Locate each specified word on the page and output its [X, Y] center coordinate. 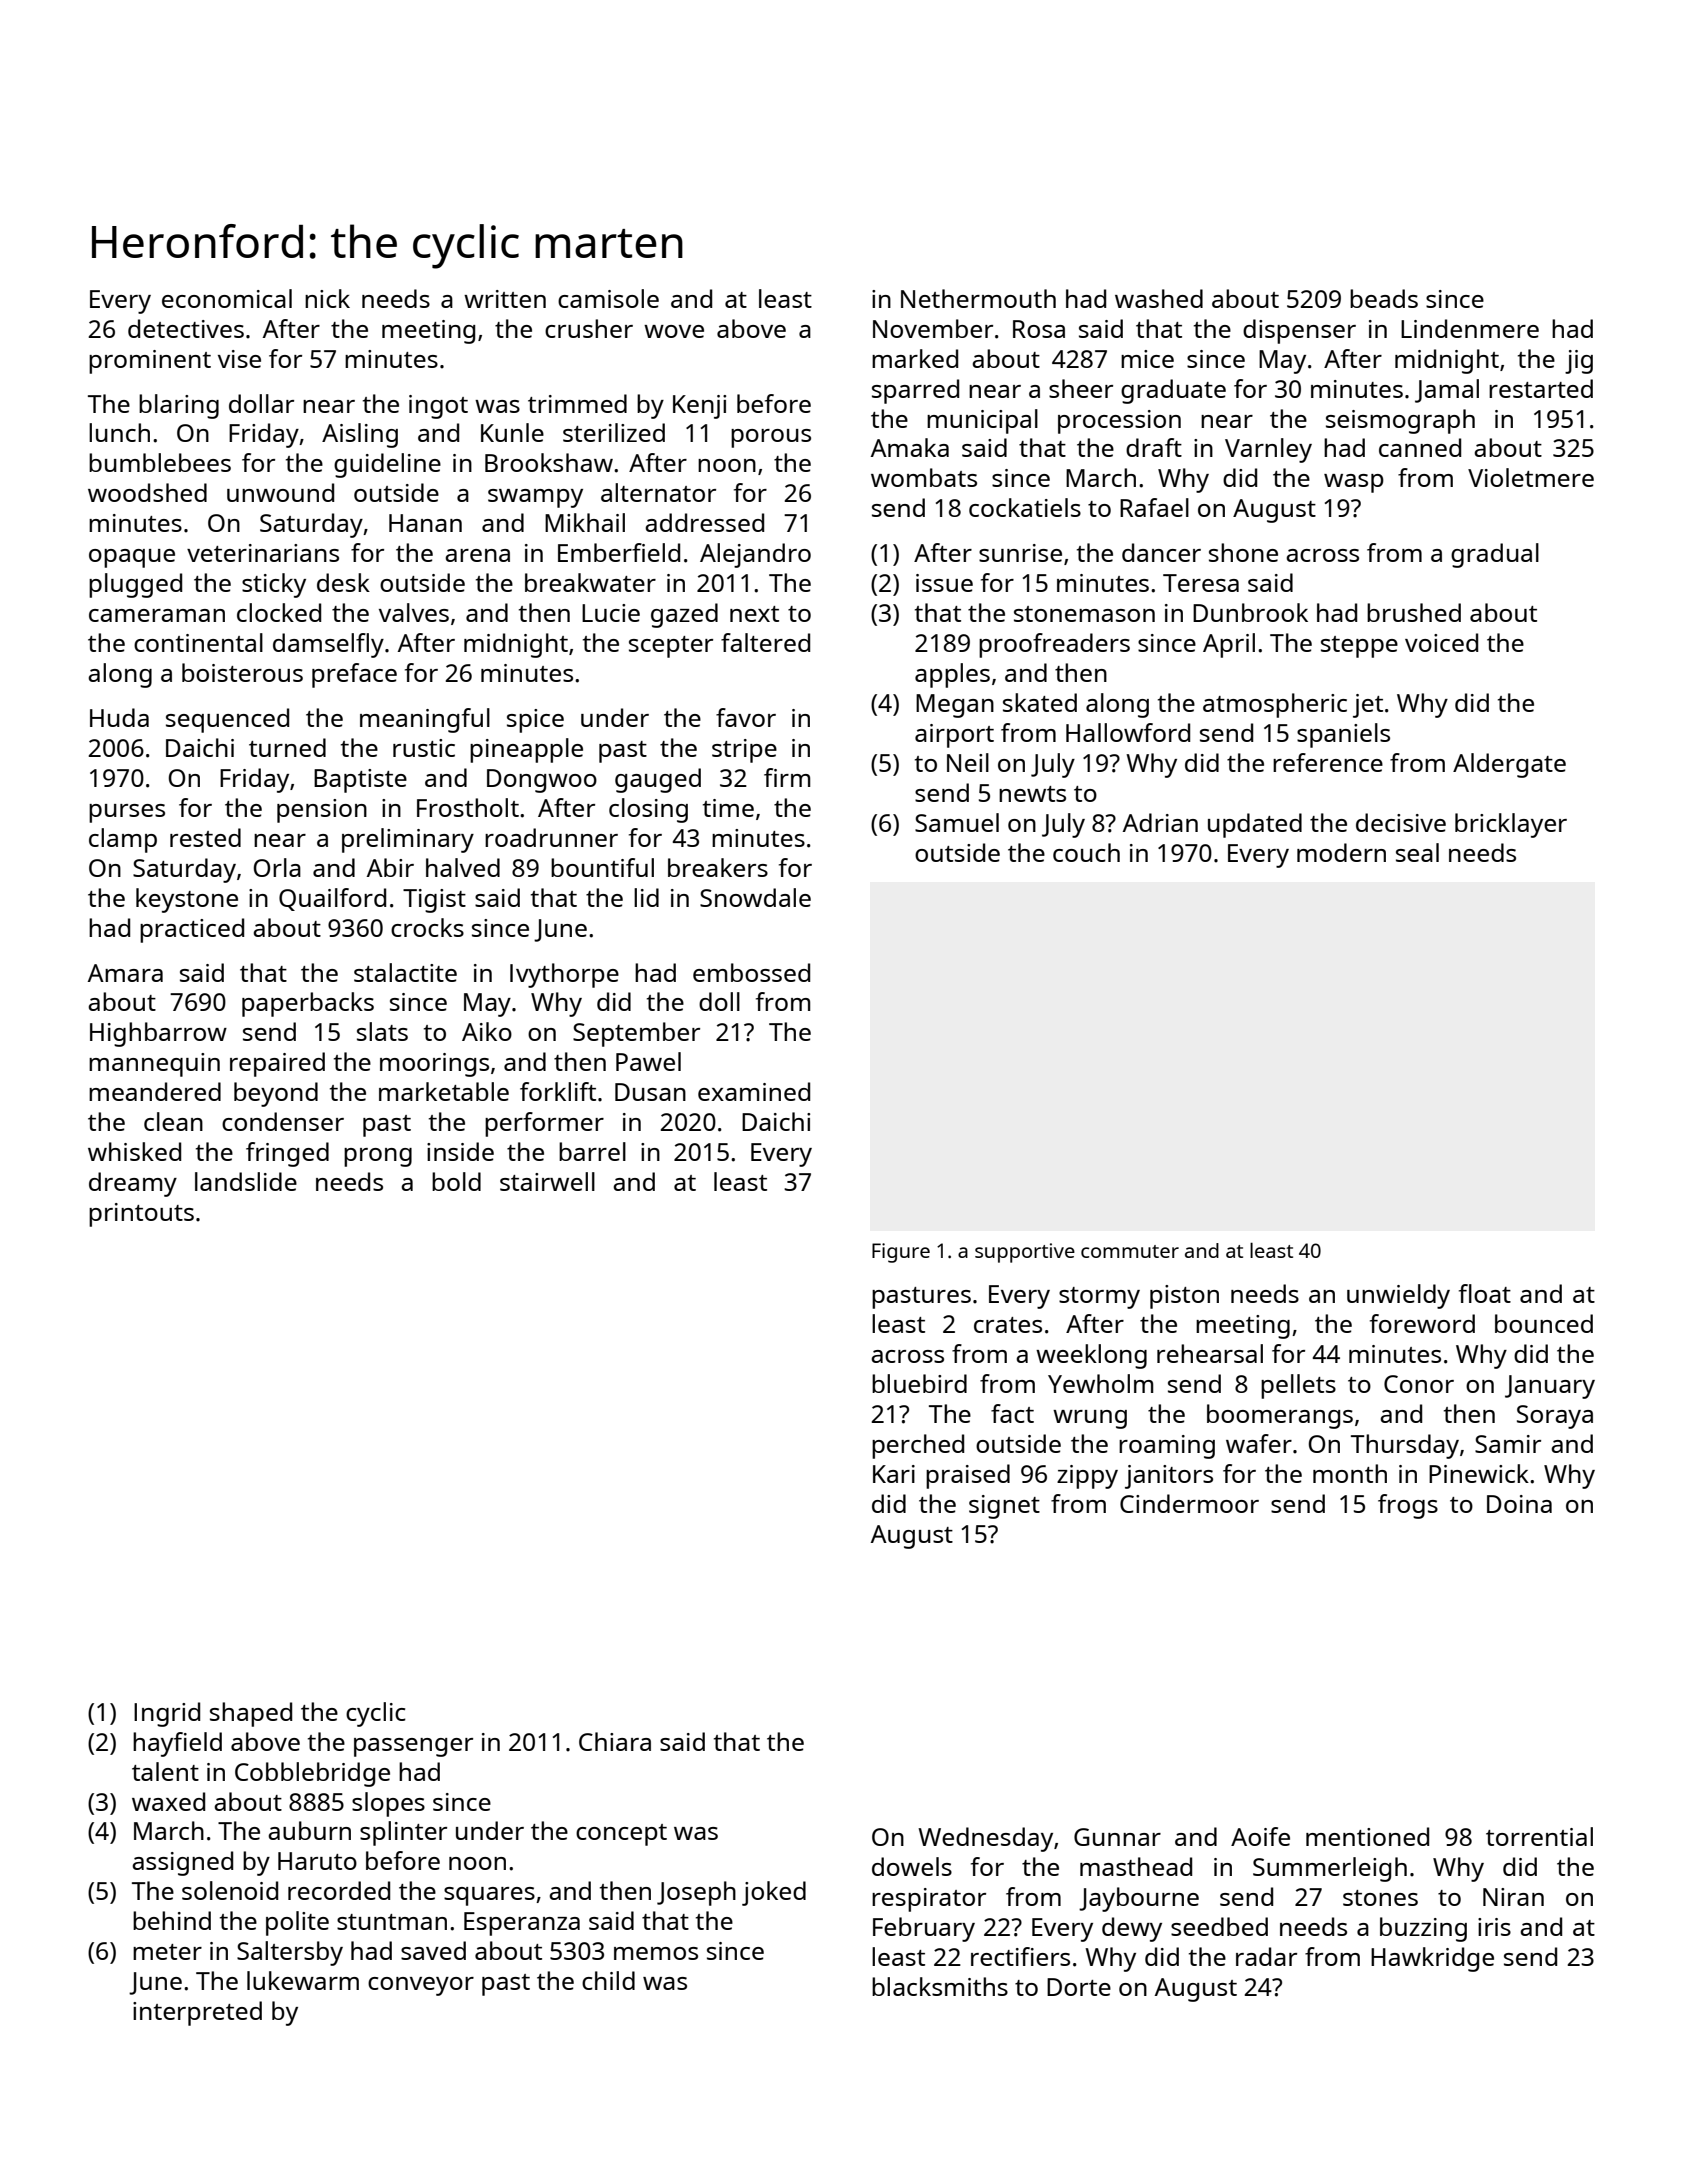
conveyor [421, 1986]
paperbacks [308, 1004]
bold [456, 1181]
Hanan [425, 523]
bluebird [919, 1383]
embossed [751, 972]
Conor [1419, 1384]
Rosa [1039, 329]
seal [1417, 852]
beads [1384, 298]
